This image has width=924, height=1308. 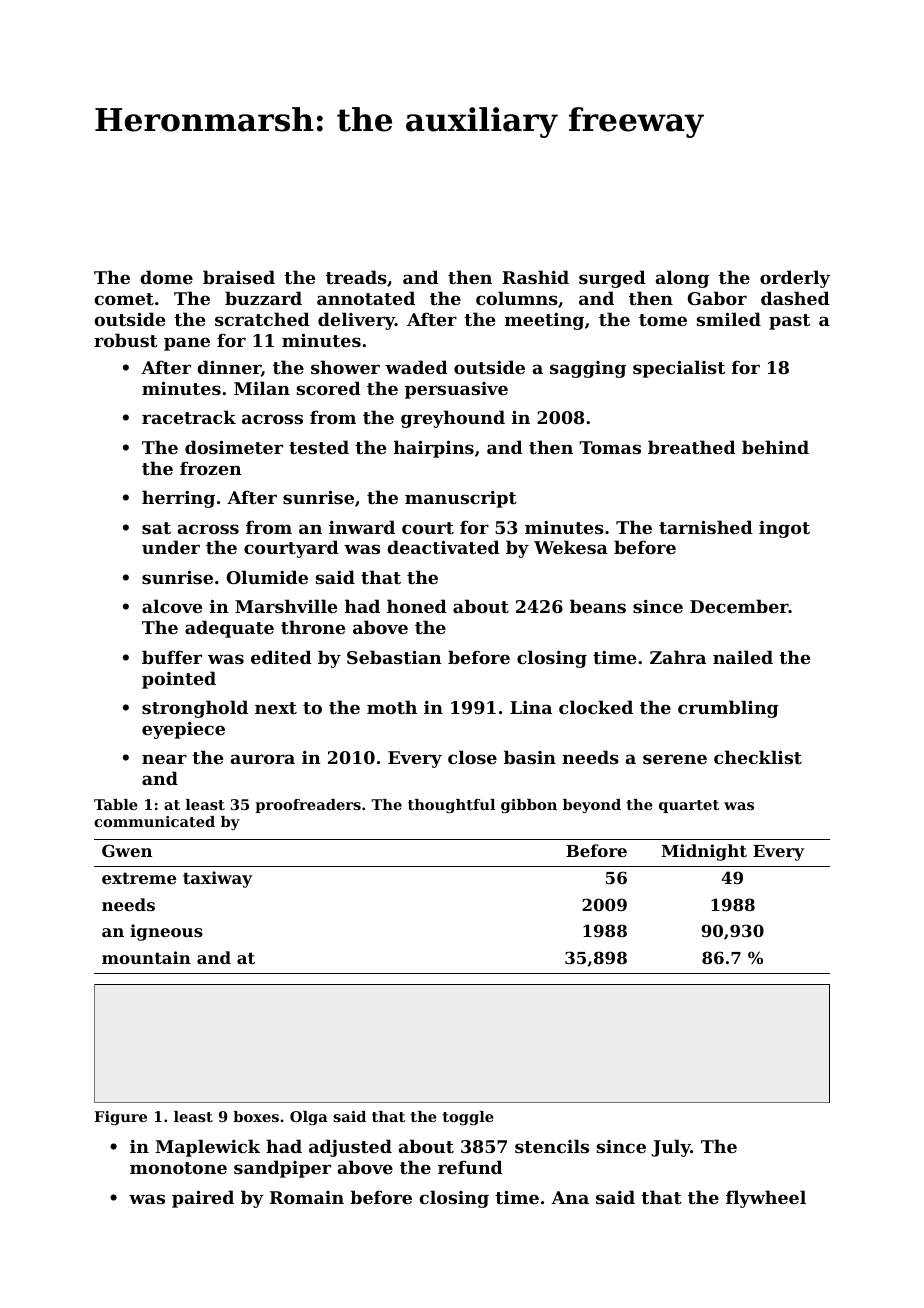 I want to click on sagging, so click(x=588, y=369).
